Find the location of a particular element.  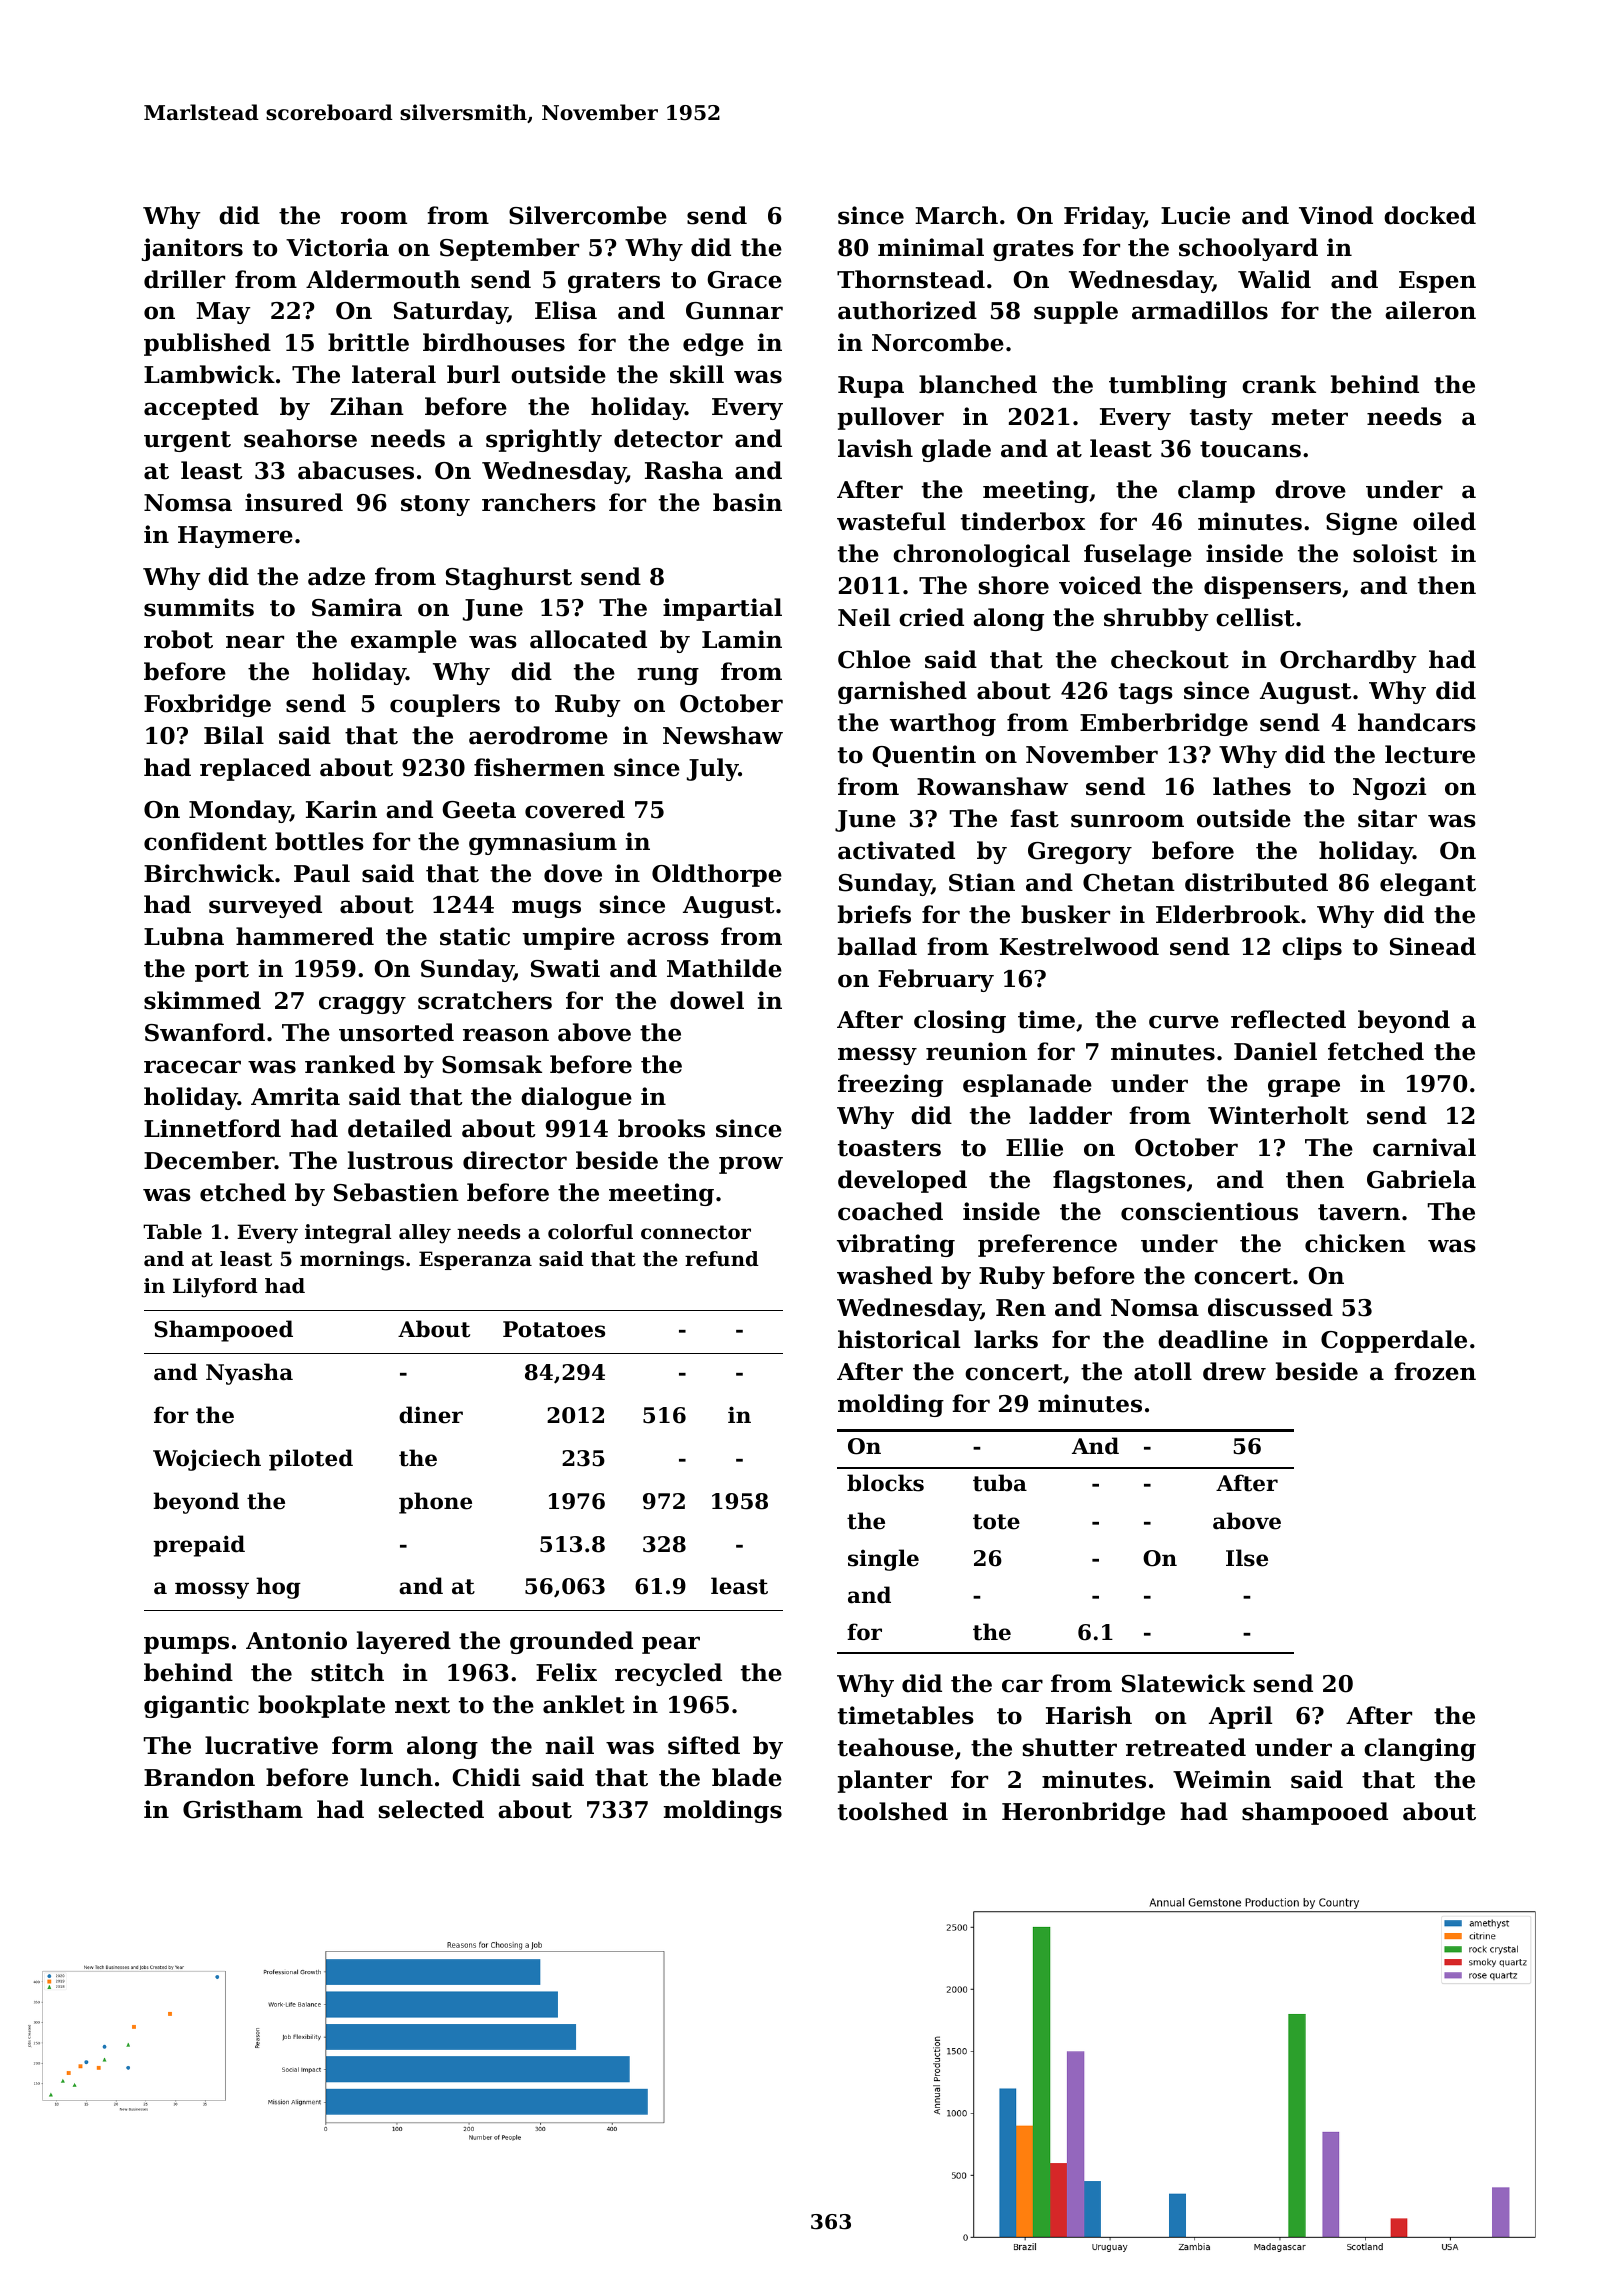

robot is located at coordinates (178, 639).
